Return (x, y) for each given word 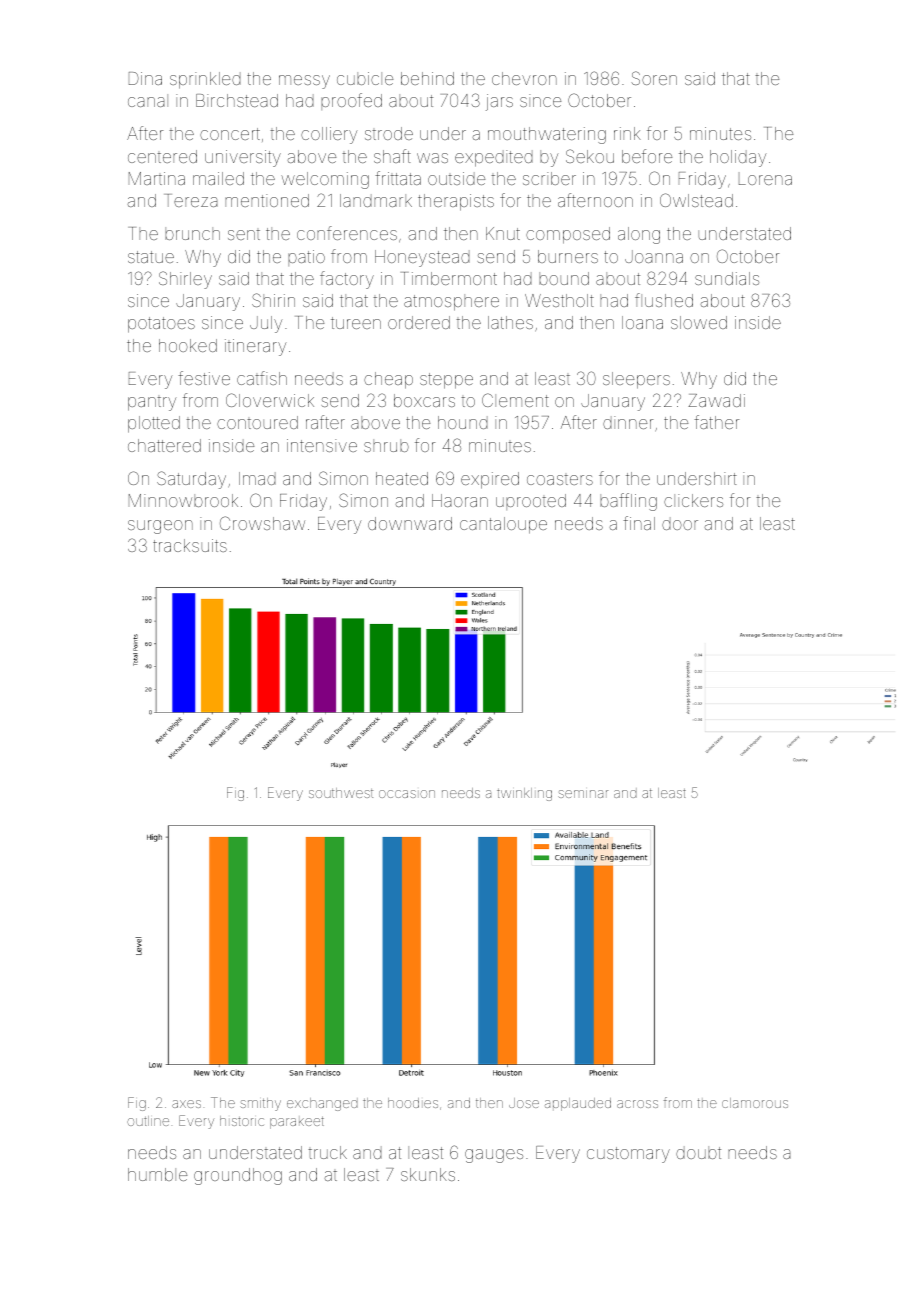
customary (628, 1155)
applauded (578, 1104)
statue (151, 257)
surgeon (160, 527)
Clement (515, 400)
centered (162, 156)
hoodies (413, 1103)
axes (186, 1104)
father (716, 422)
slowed (699, 322)
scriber (549, 178)
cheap (388, 380)
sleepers (636, 380)
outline (148, 1121)
